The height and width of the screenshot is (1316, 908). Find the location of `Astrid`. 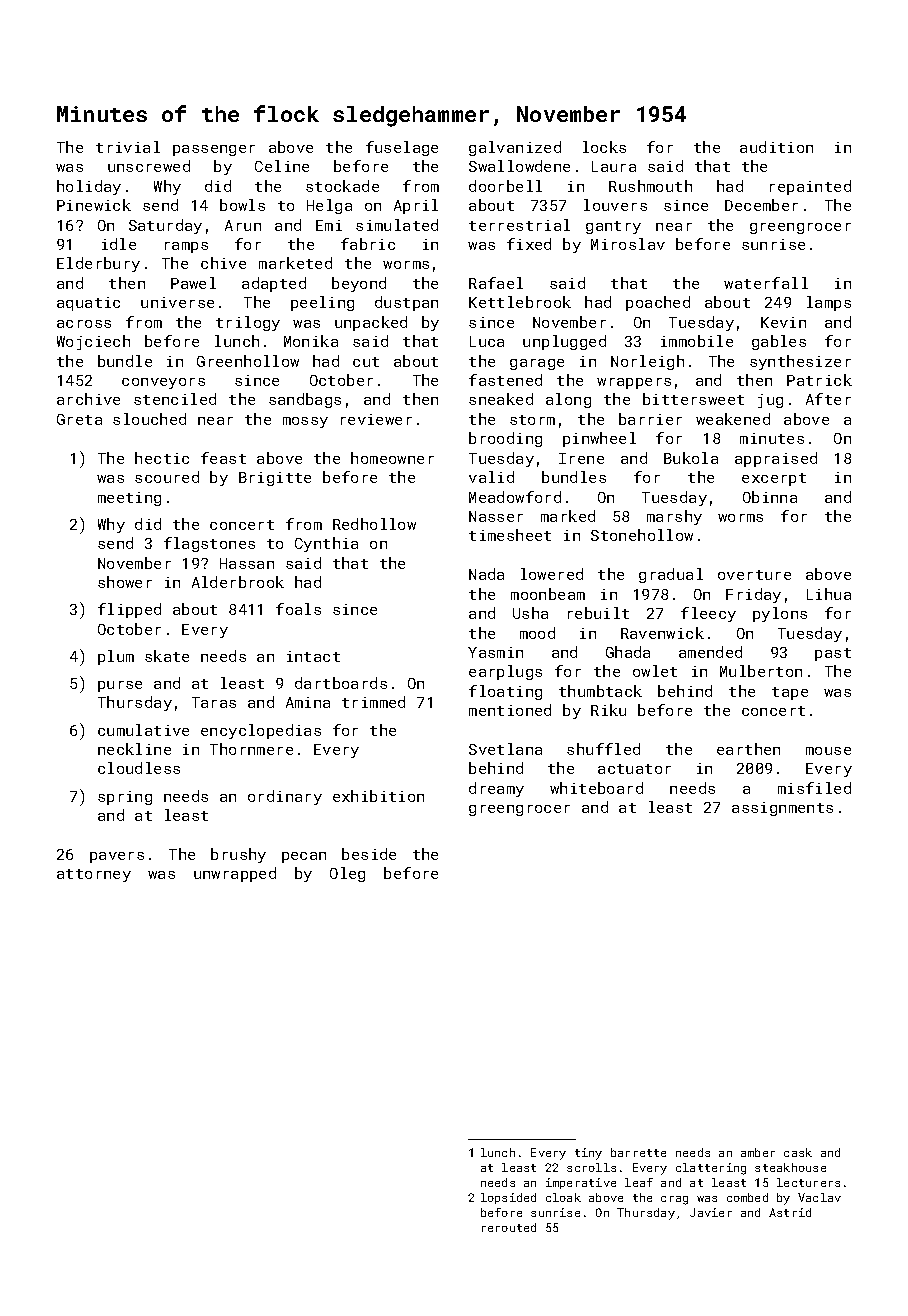

Astrid is located at coordinates (790, 1212).
